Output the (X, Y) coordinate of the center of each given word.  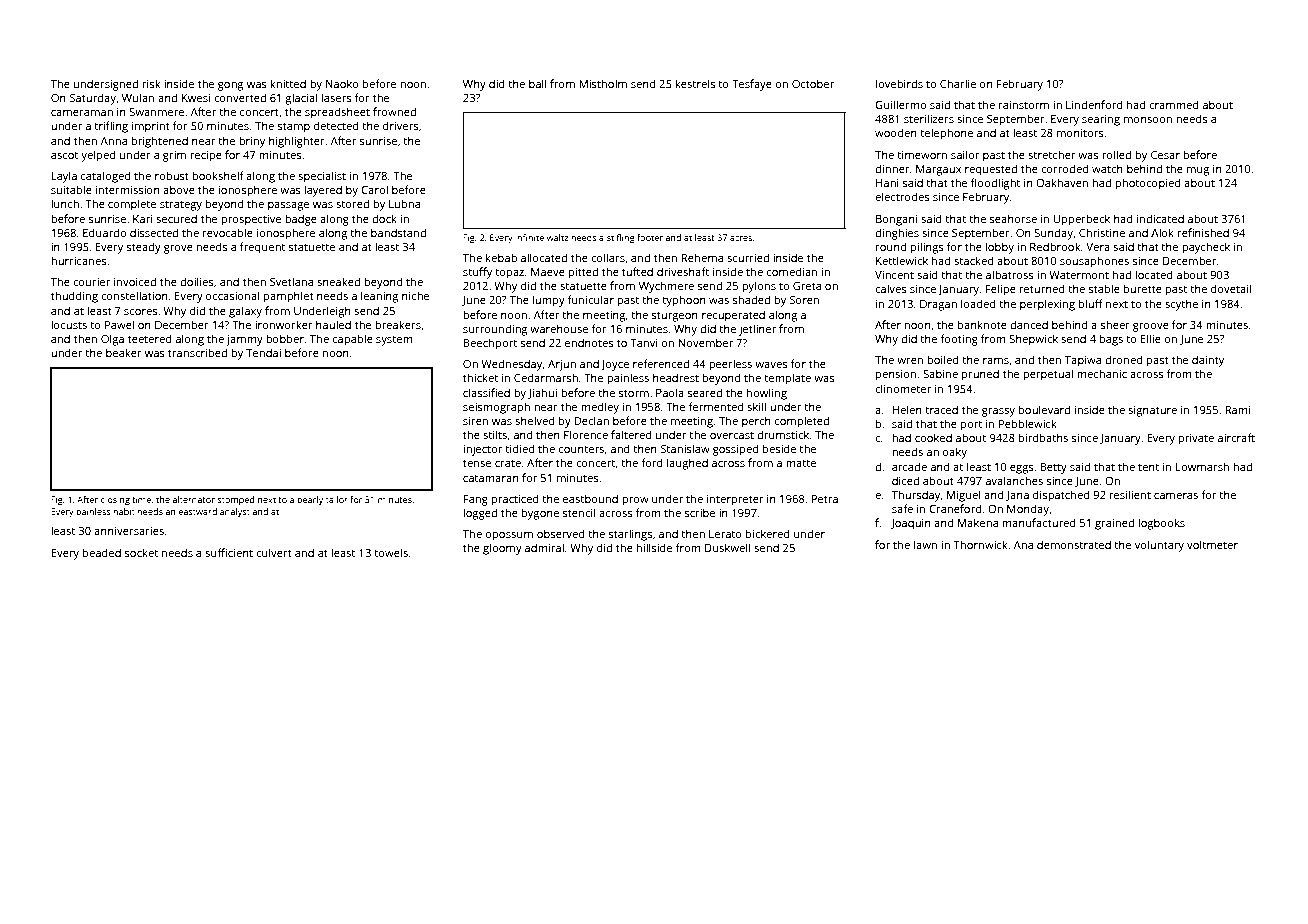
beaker (124, 352)
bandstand (398, 232)
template (787, 379)
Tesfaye (752, 85)
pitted (583, 273)
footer (650, 237)
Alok (1162, 232)
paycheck (1206, 248)
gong (230, 86)
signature (1152, 411)
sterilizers (929, 118)
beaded (102, 552)
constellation (134, 295)
